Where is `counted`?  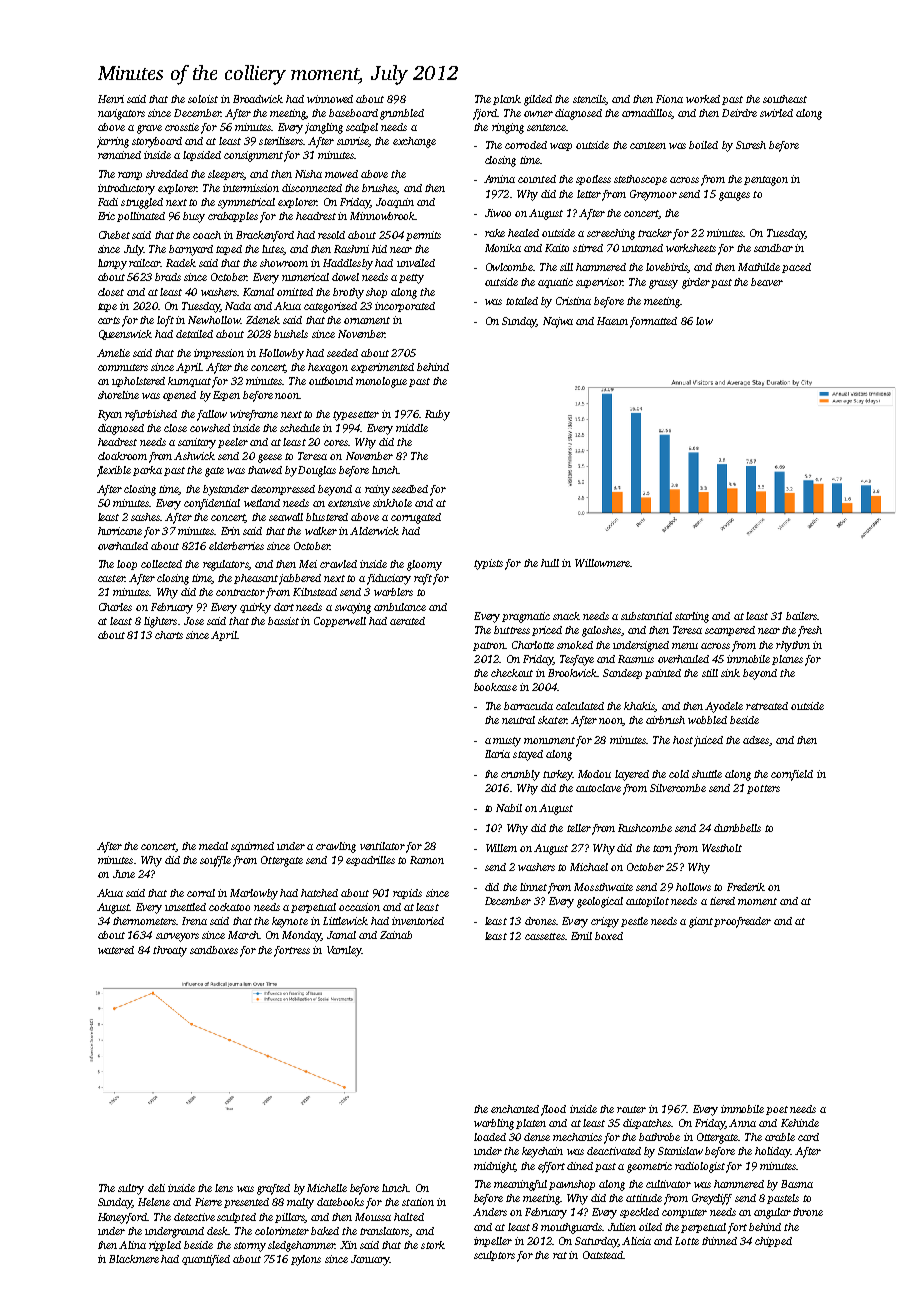 counted is located at coordinates (537, 179).
